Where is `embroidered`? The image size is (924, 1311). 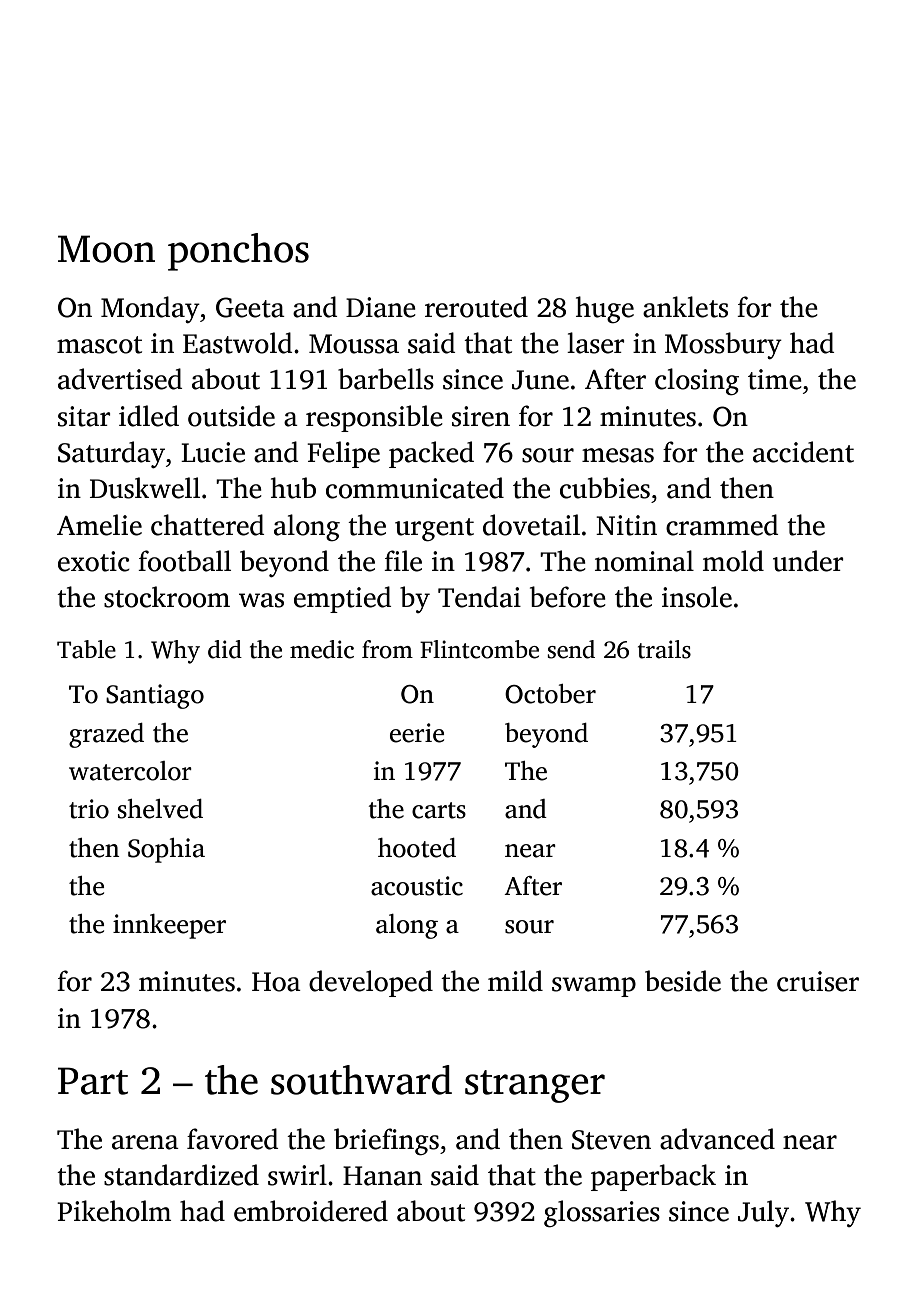
embroidered is located at coordinates (311, 1211).
